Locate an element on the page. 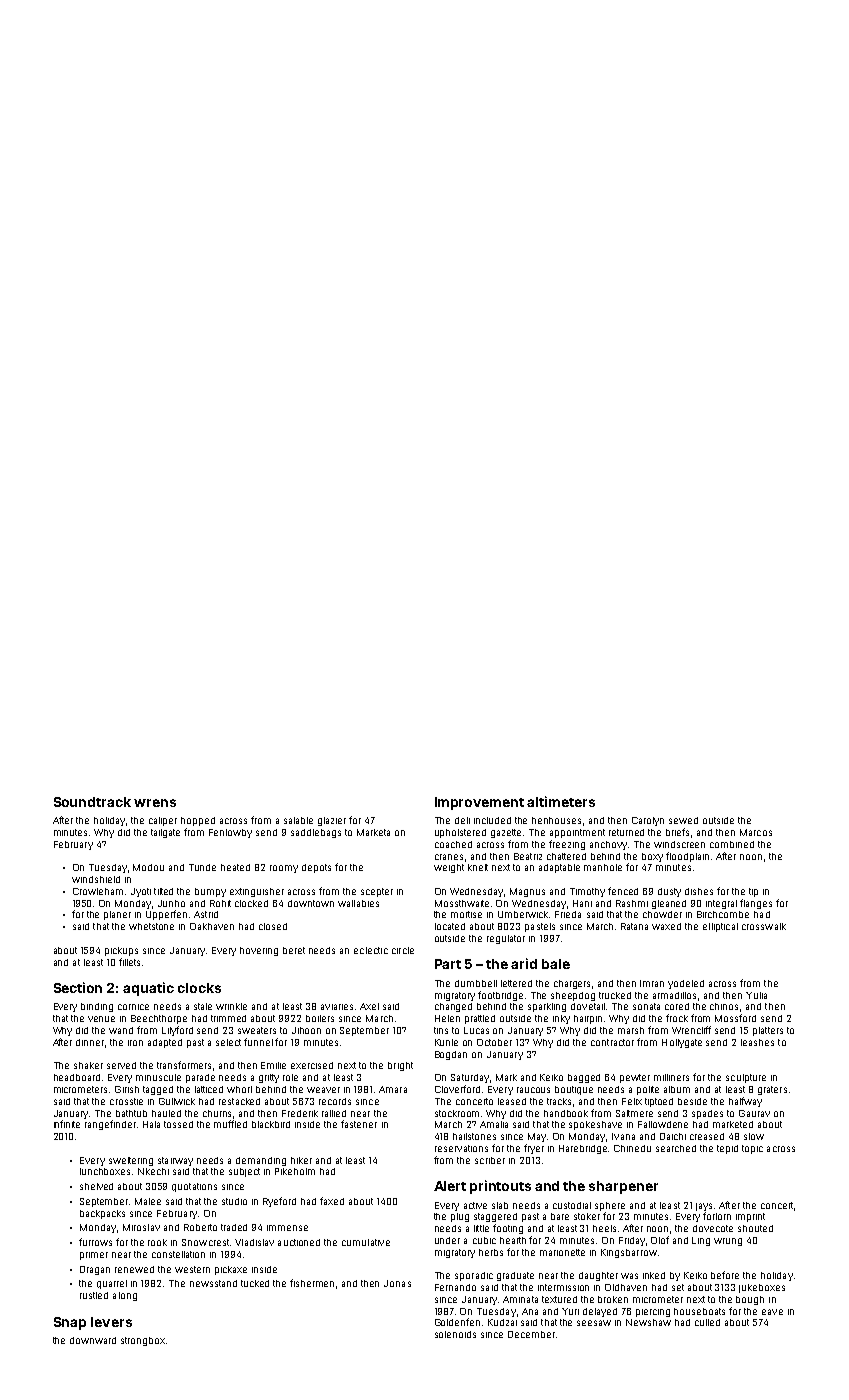 This page has height=1400, width=849. planer is located at coordinates (117, 915).
